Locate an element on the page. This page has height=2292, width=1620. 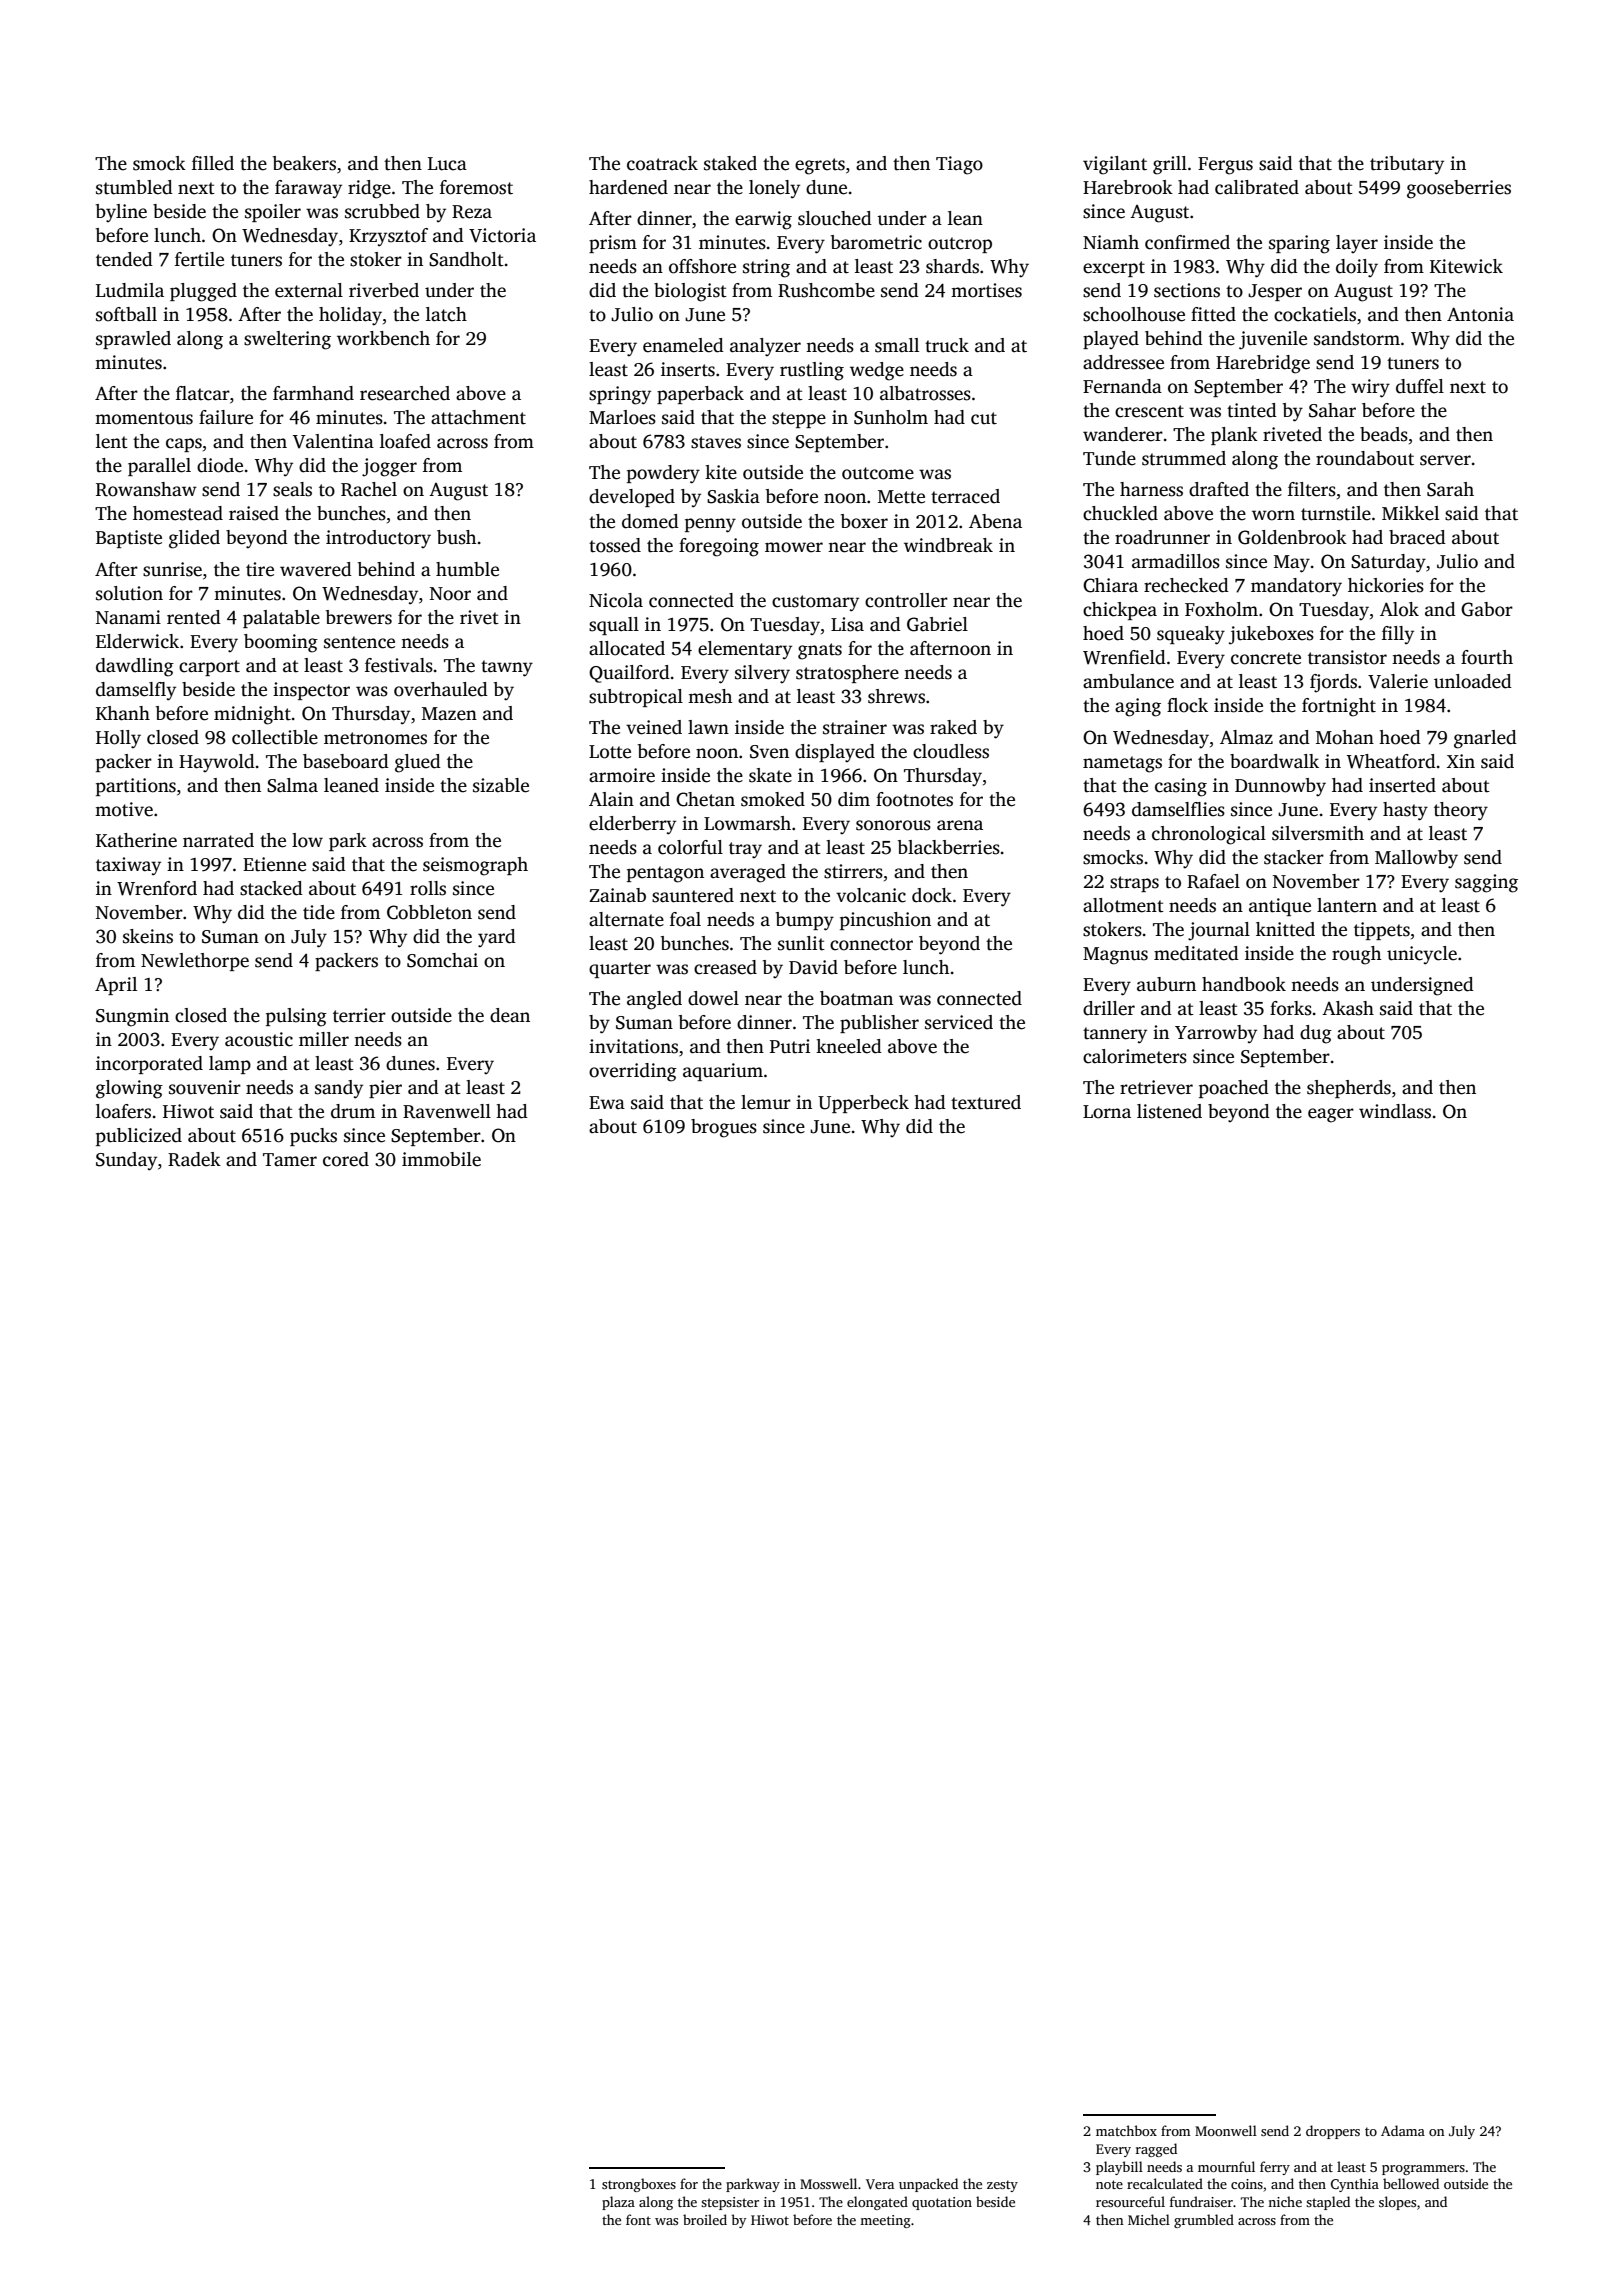
Nanami is located at coordinates (128, 617).
